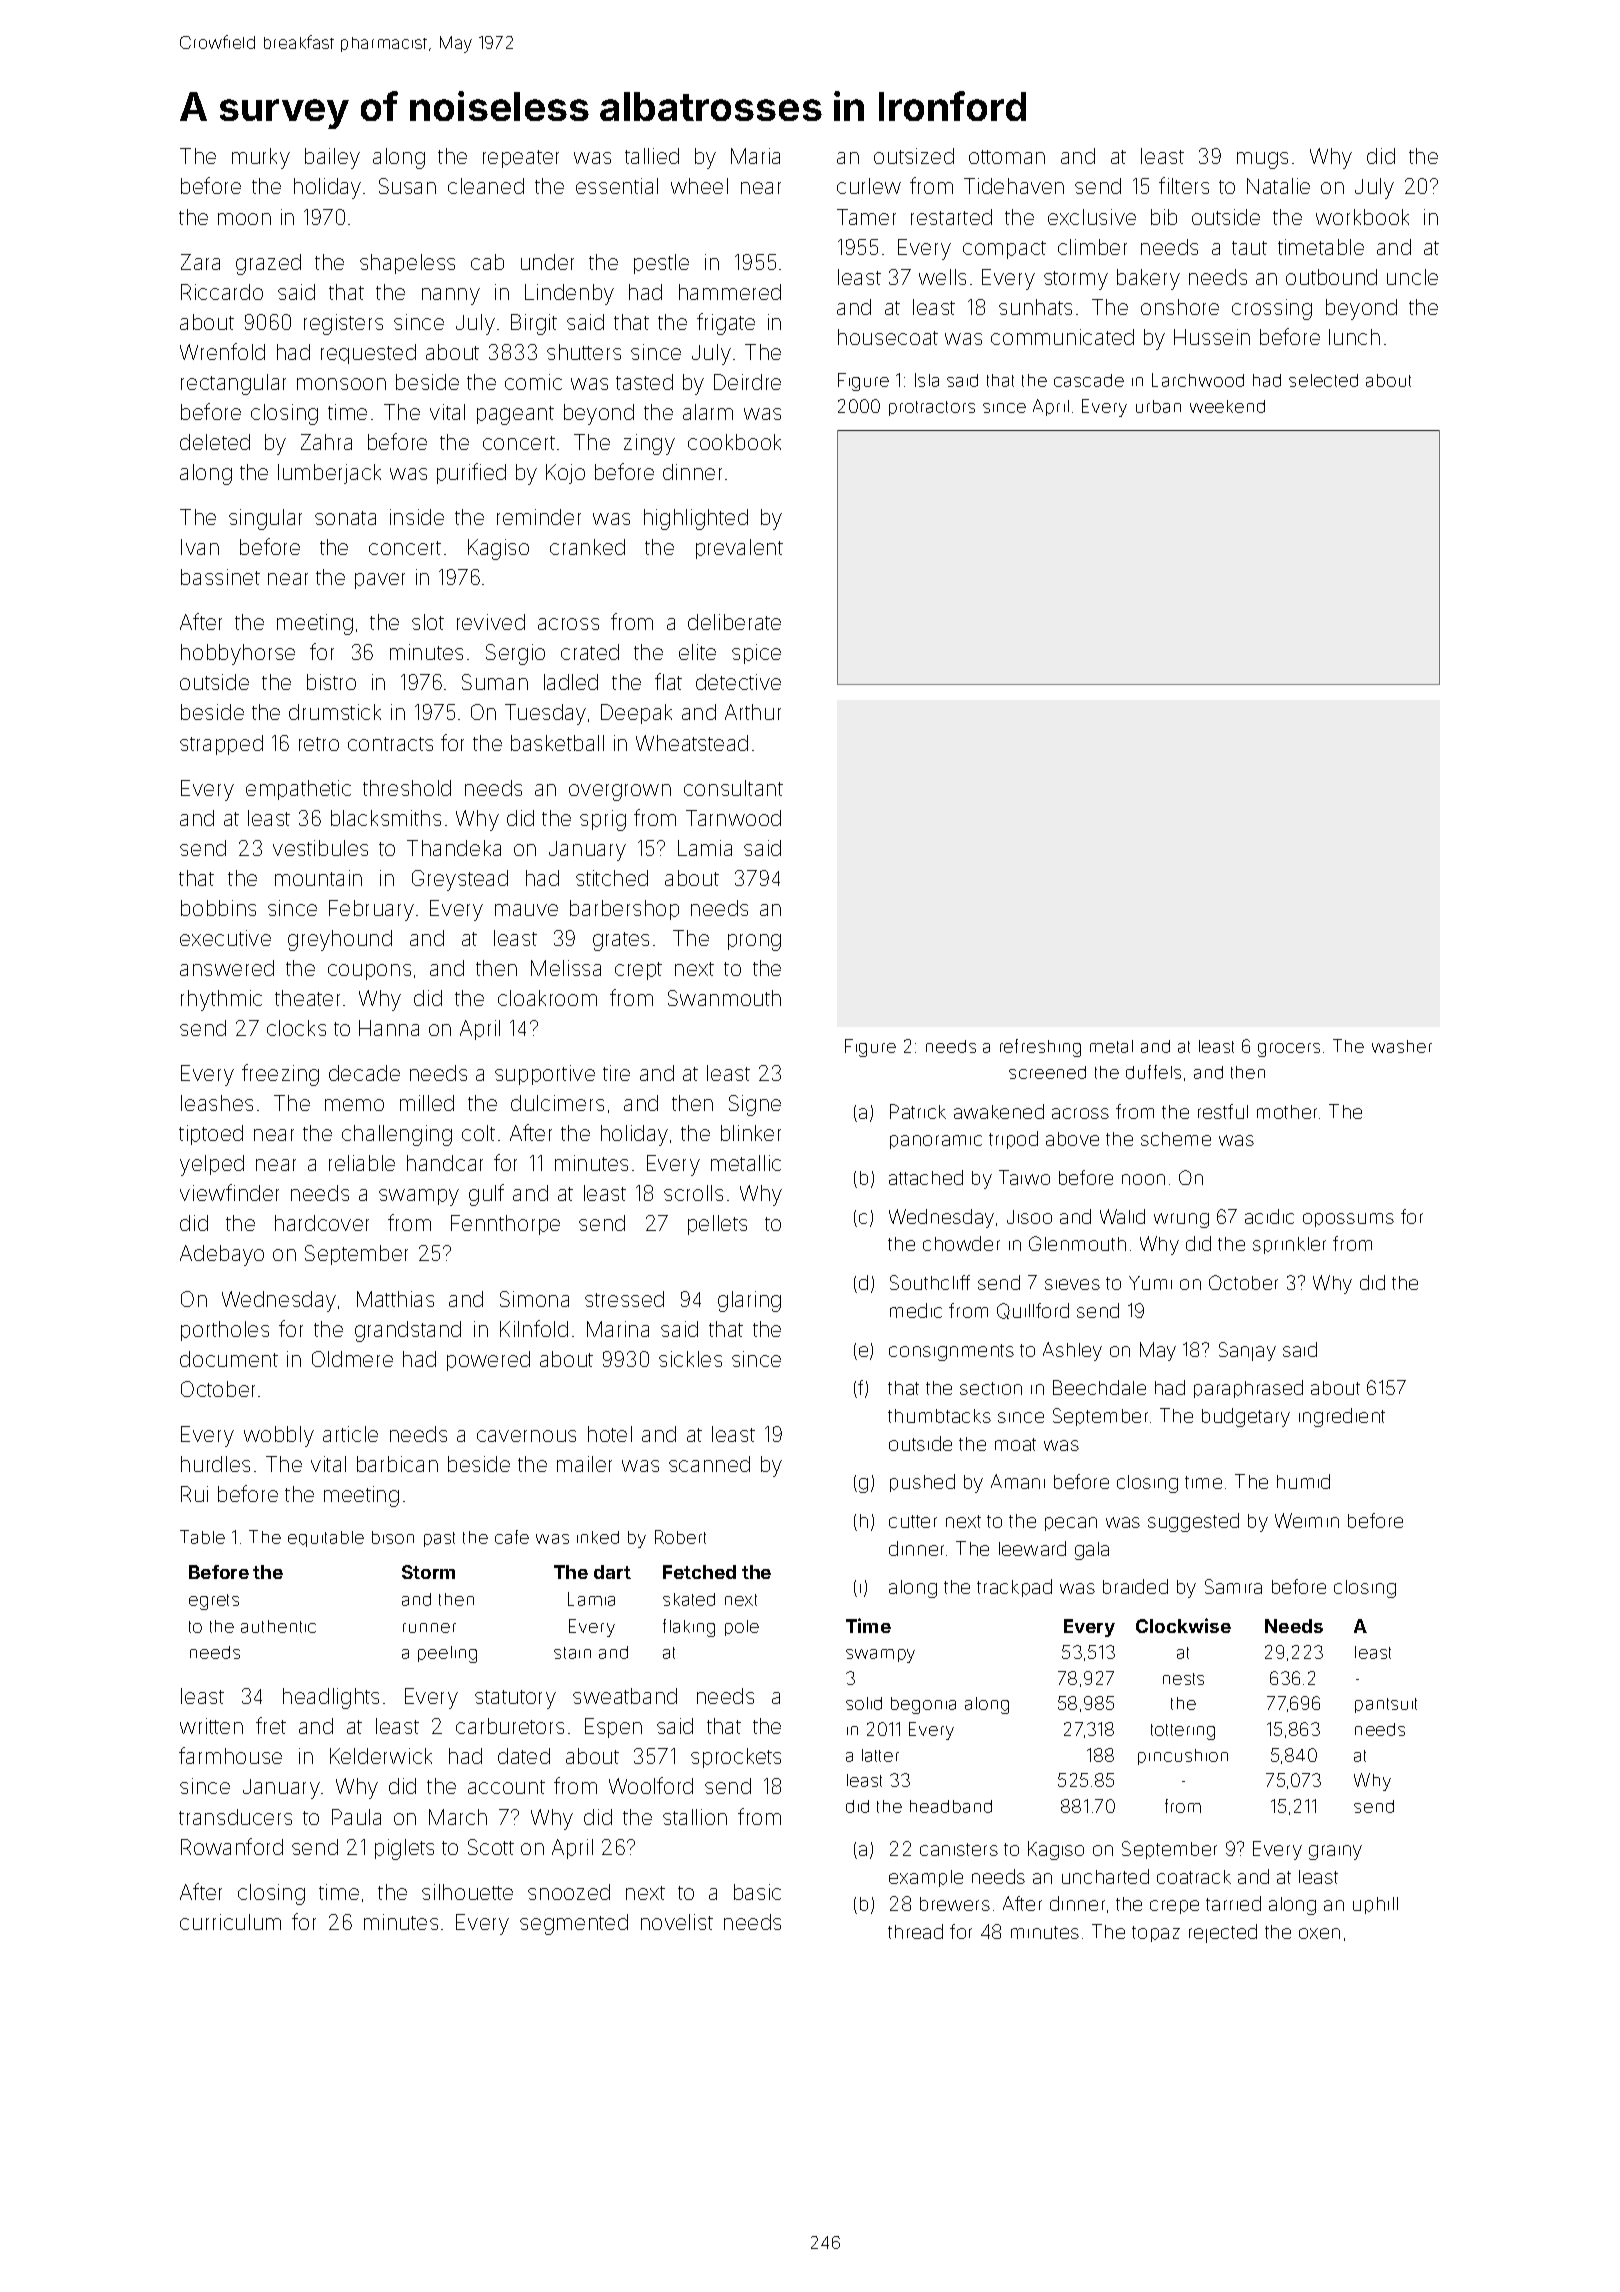 The height and width of the screenshot is (2292, 1620). What do you see at coordinates (526, 1436) in the screenshot?
I see `cavernous` at bounding box center [526, 1436].
